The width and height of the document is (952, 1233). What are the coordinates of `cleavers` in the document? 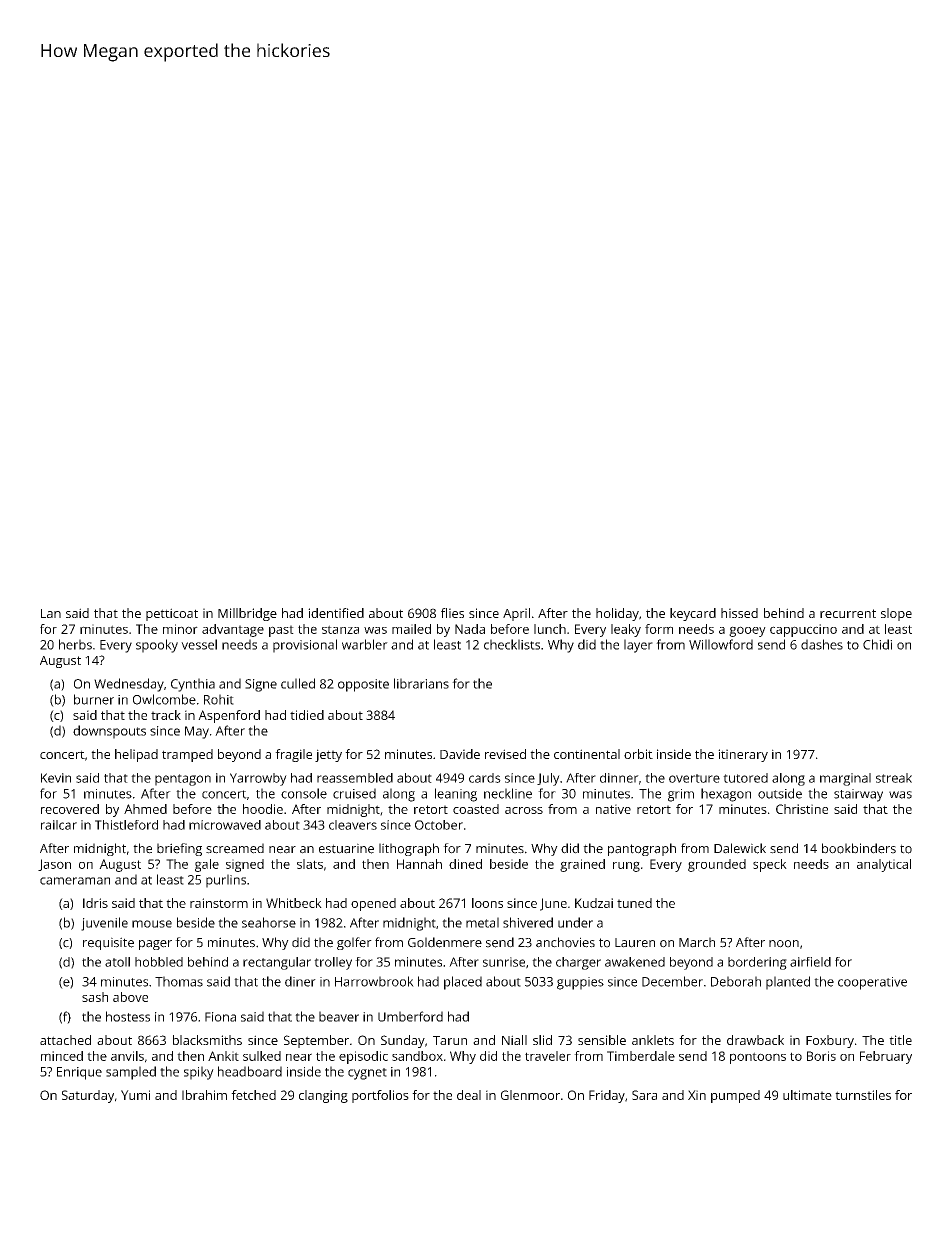 It's located at (353, 825).
